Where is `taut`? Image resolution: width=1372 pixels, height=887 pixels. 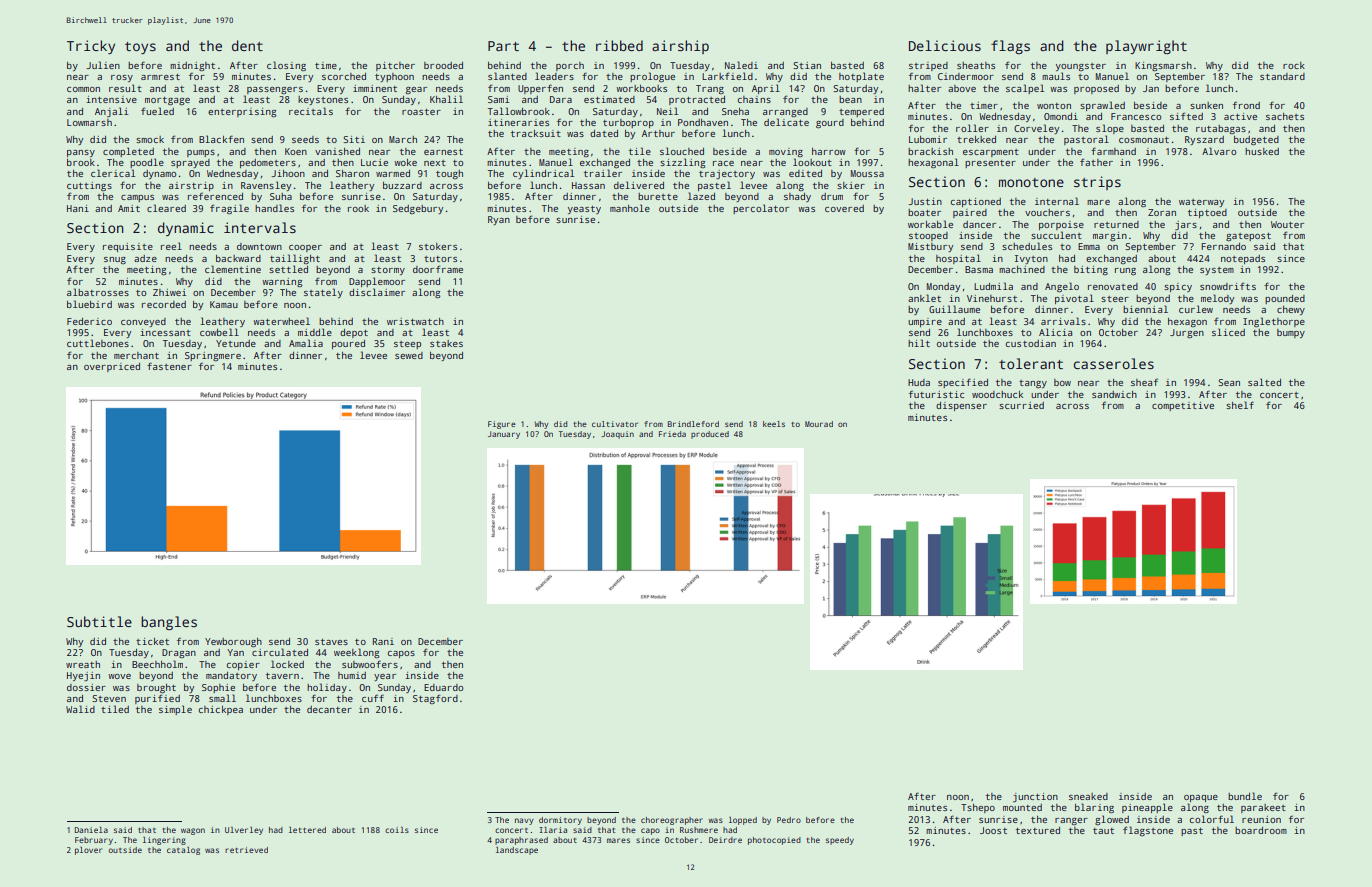
taut is located at coordinates (1103, 831).
